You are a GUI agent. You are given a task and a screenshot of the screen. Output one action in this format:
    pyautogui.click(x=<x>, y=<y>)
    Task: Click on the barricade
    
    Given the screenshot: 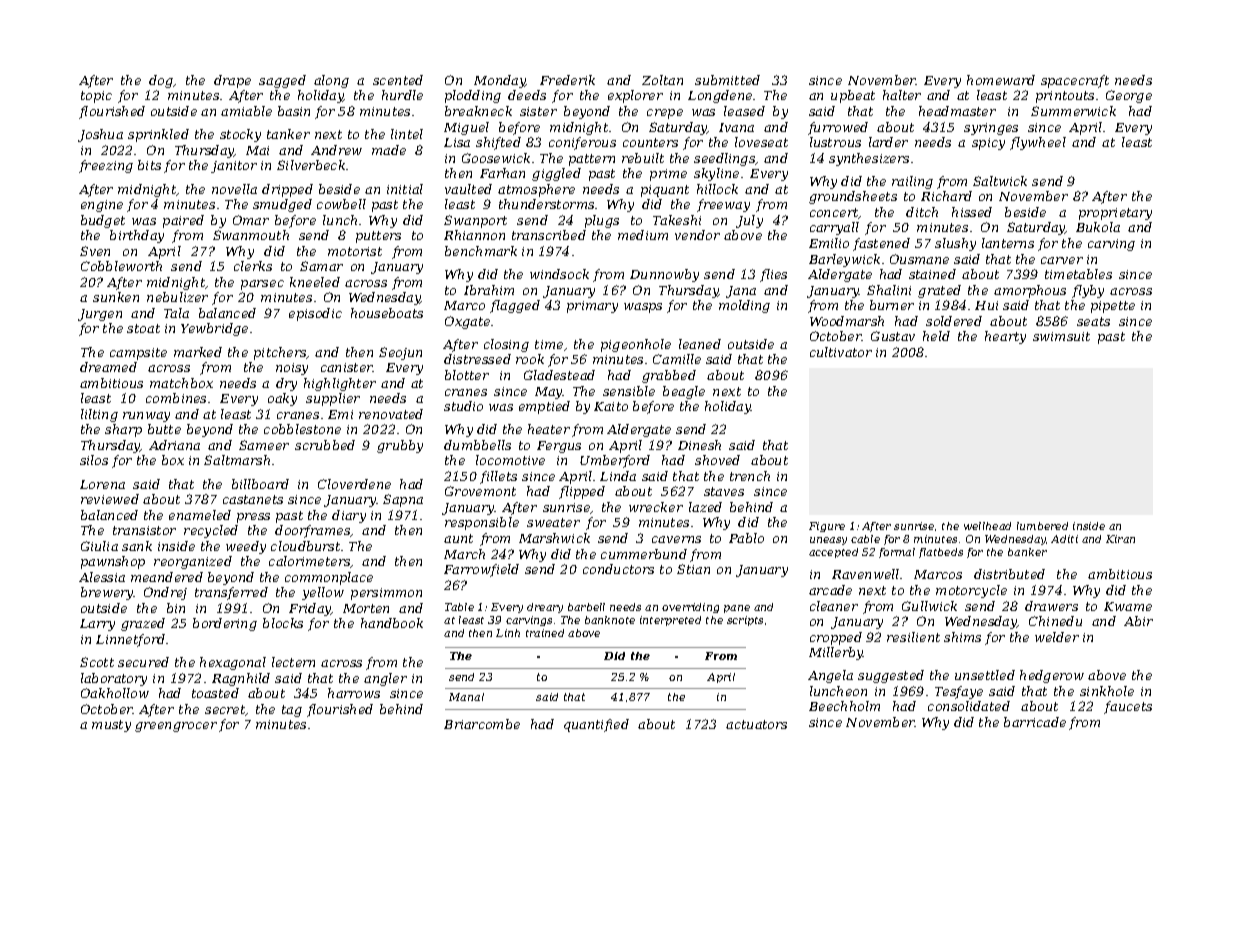 What is the action you would take?
    pyautogui.click(x=1035, y=722)
